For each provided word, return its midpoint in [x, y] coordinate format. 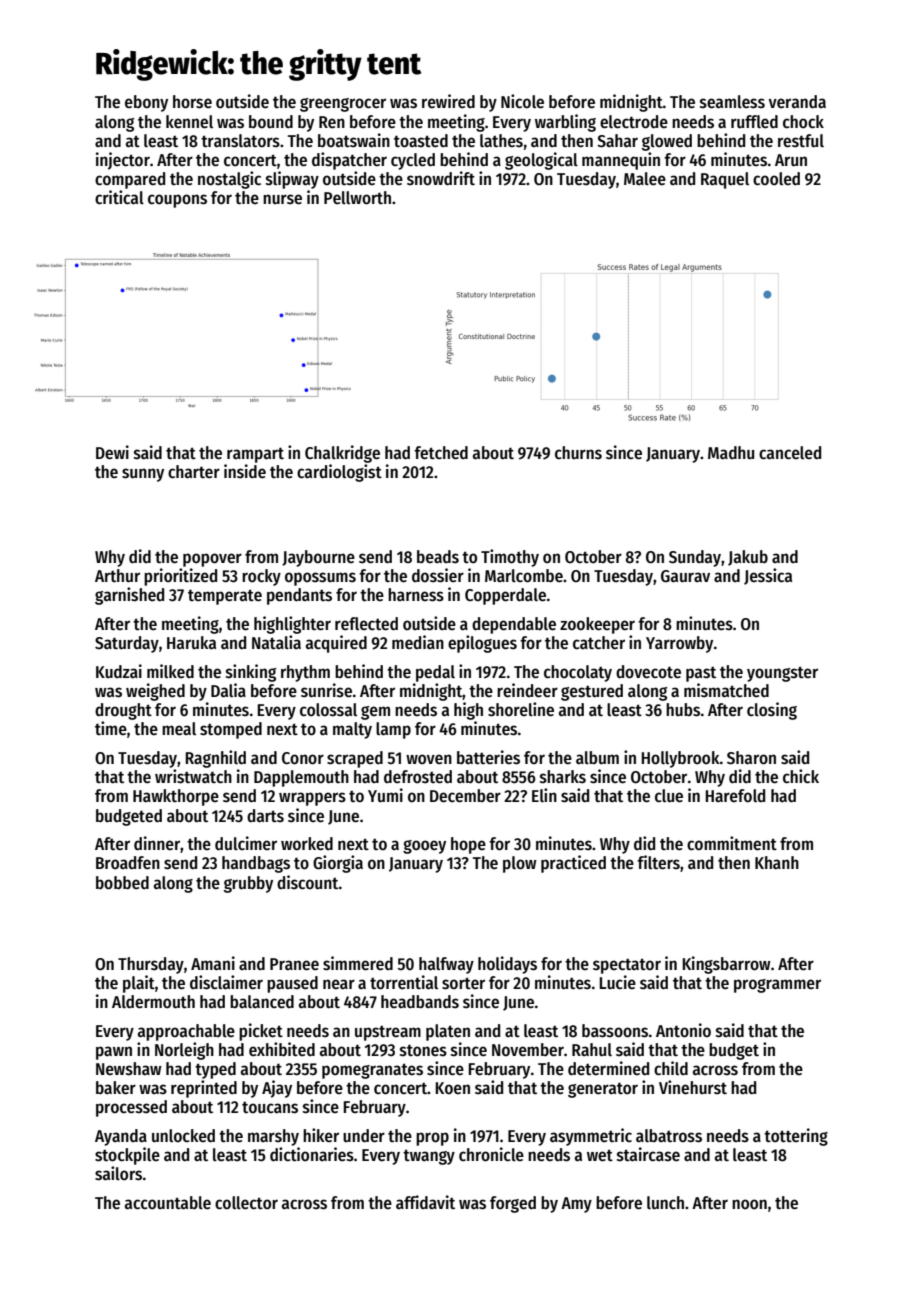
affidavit [425, 1202]
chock [803, 122]
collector [246, 1203]
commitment [732, 843]
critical [119, 197]
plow [520, 864]
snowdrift [441, 178]
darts [265, 816]
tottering [796, 1137]
